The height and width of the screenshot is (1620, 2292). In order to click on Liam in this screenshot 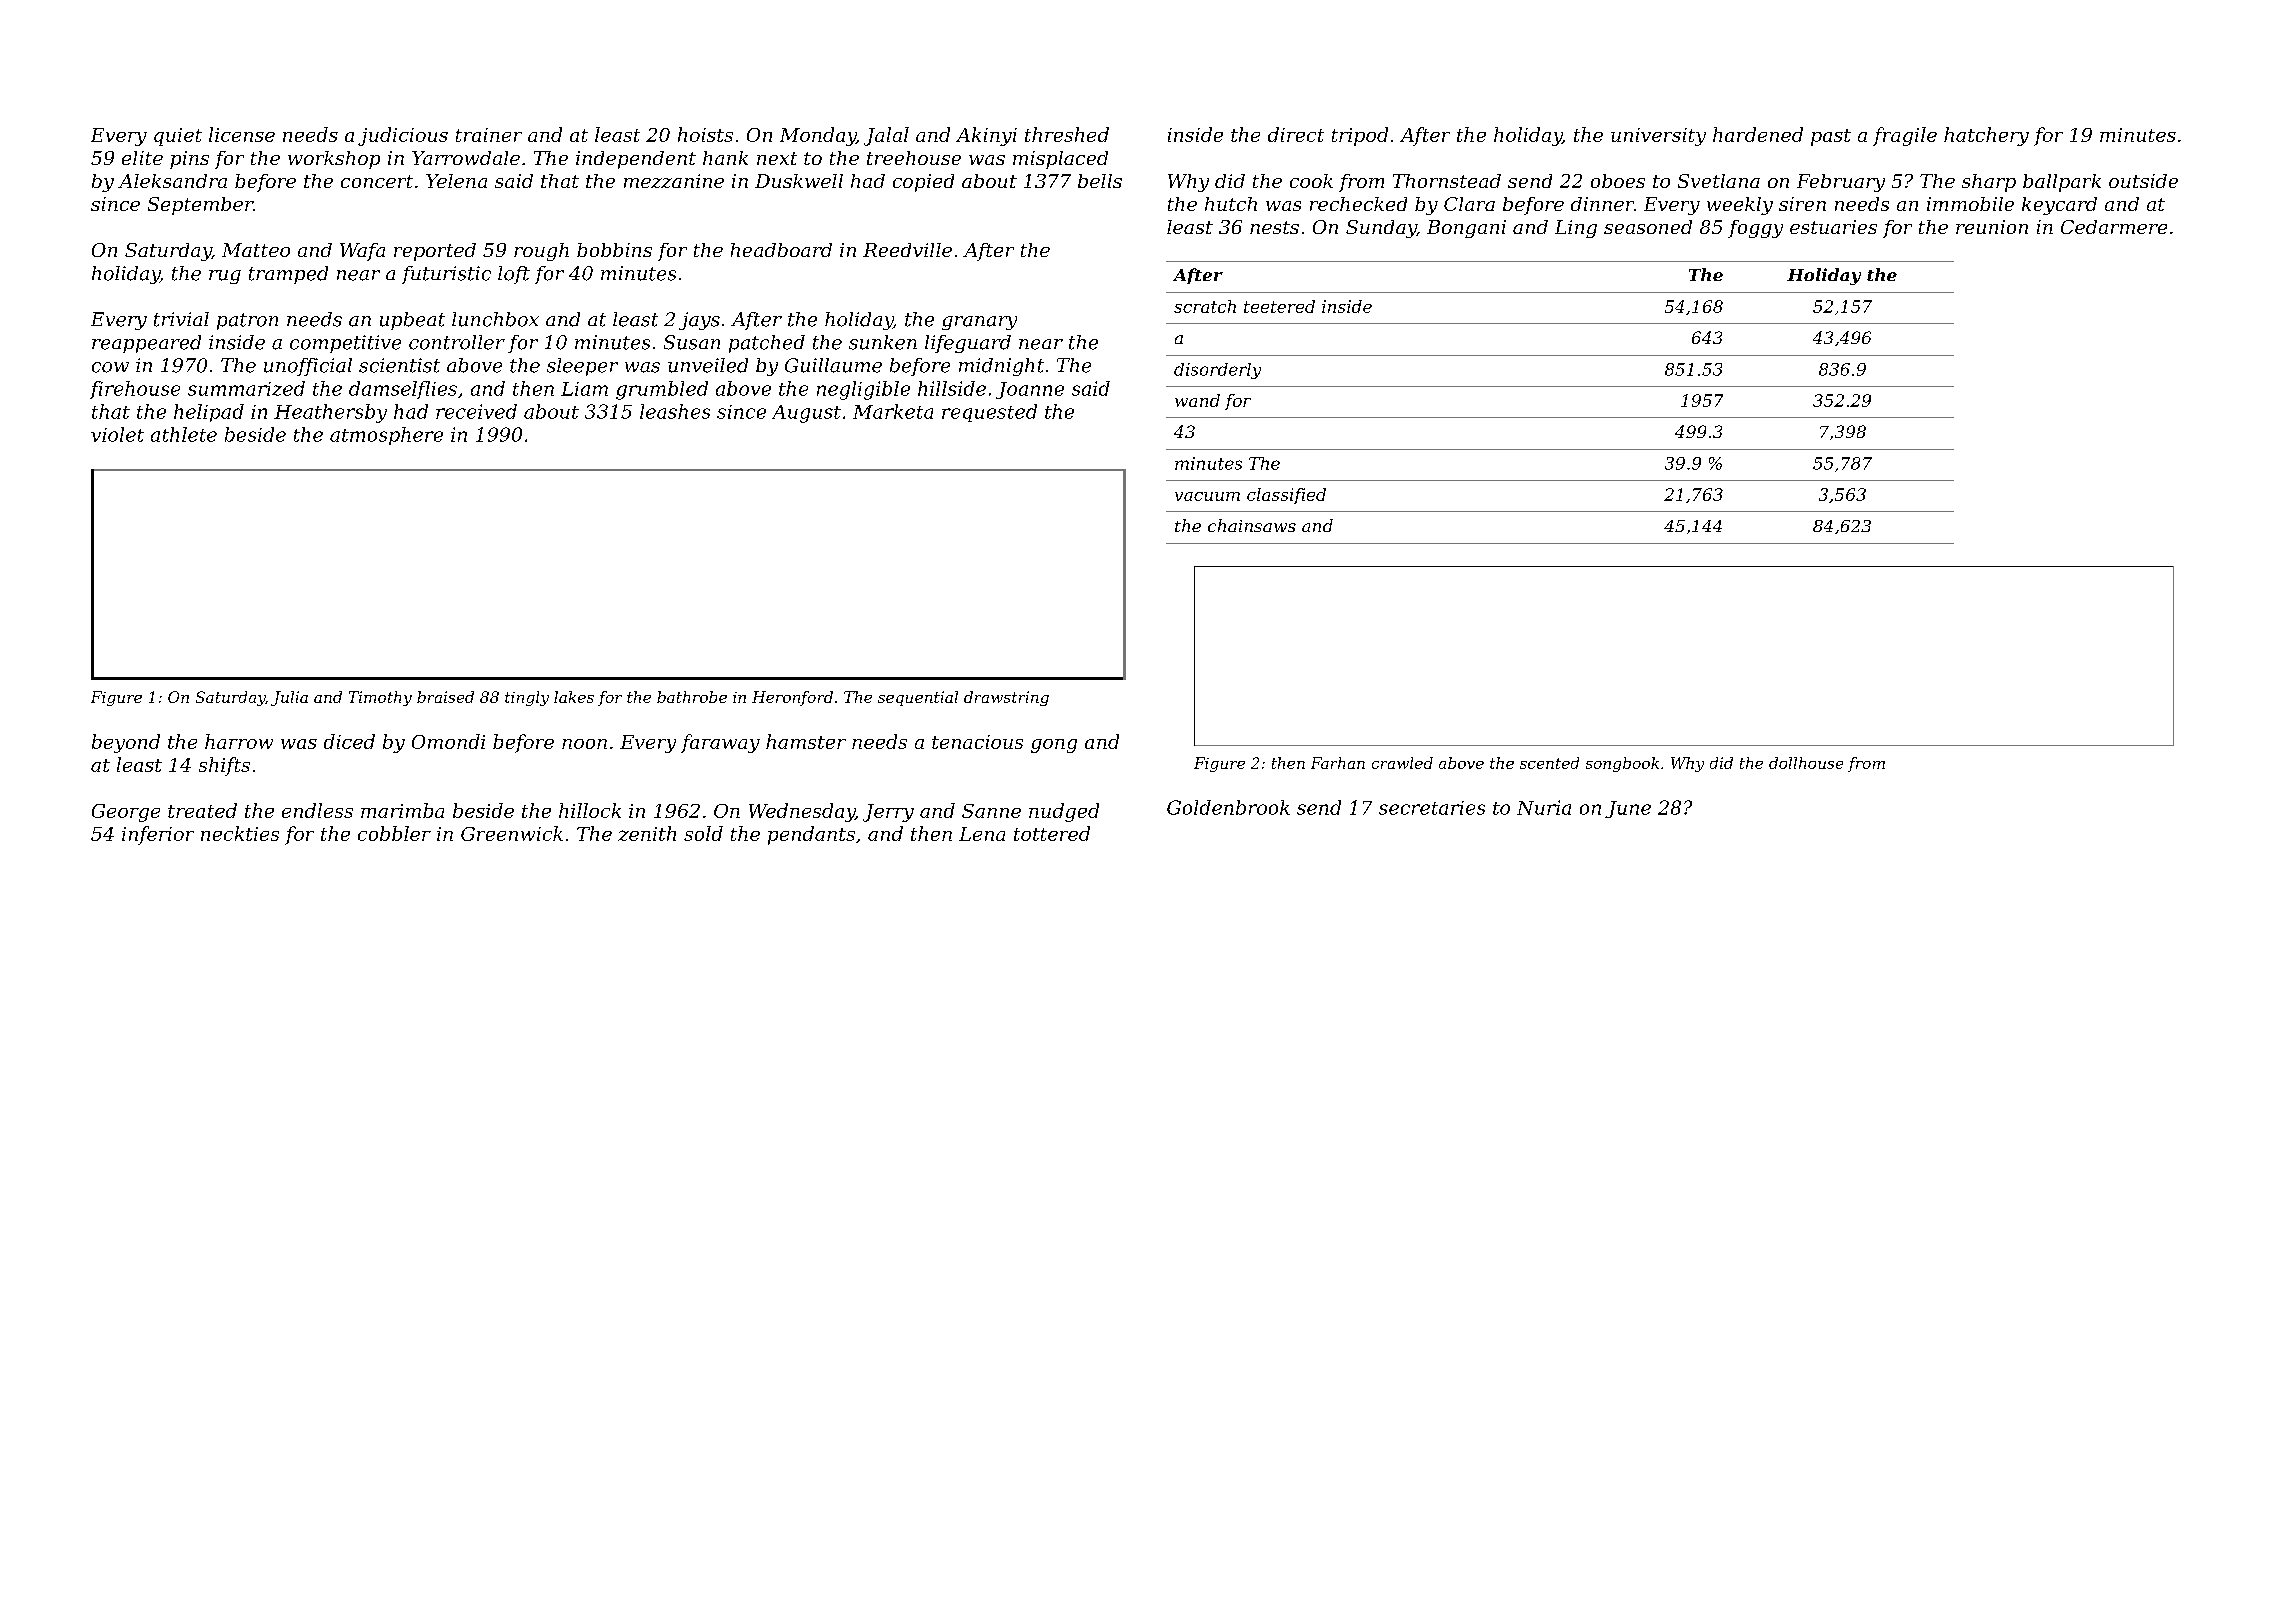, I will do `click(584, 389)`.
